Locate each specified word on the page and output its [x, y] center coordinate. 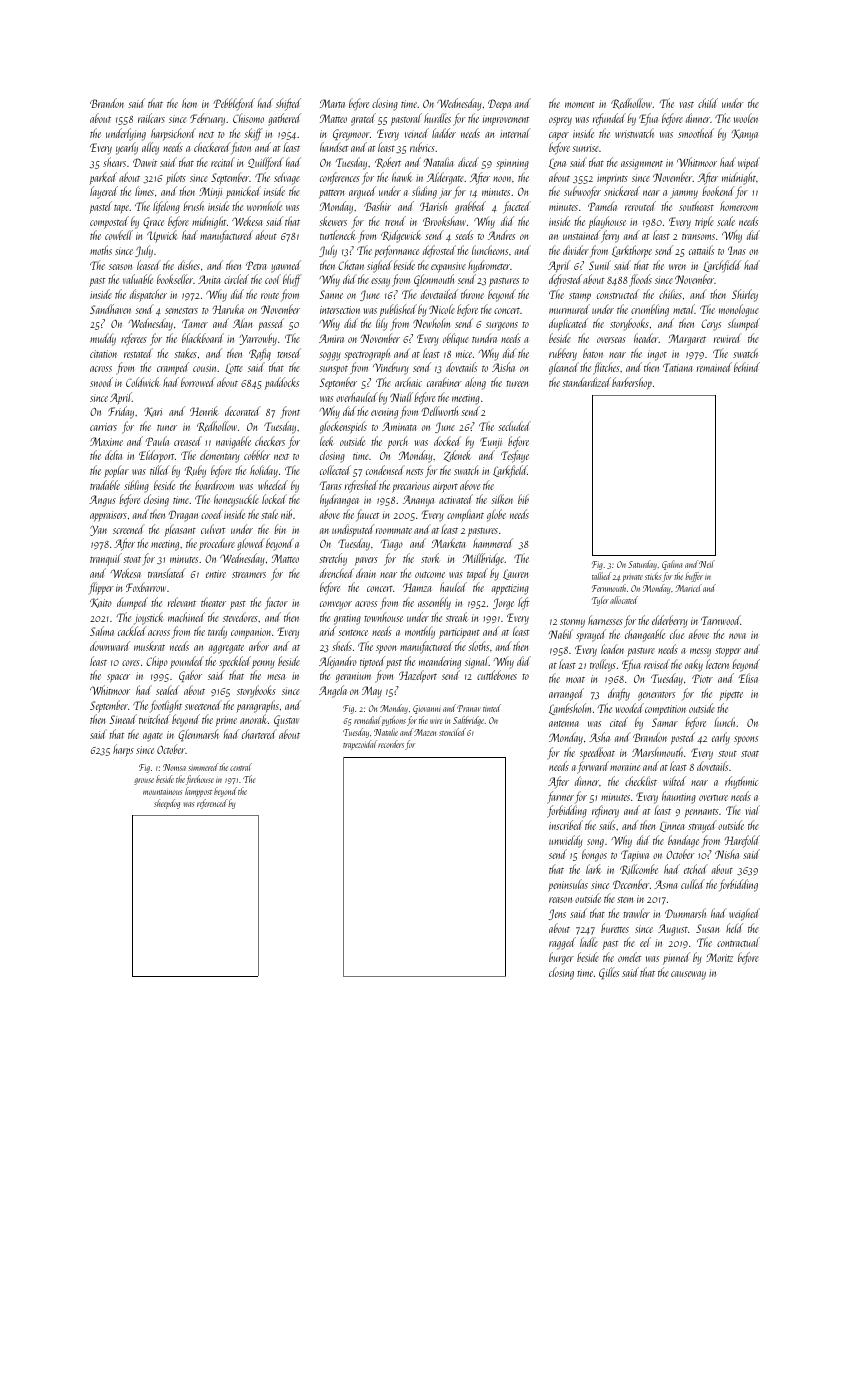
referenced [212, 804]
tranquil [105, 559]
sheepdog [167, 804]
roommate [394, 531]
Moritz [719, 957]
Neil [707, 564]
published [398, 310]
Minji [210, 193]
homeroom [739, 206]
